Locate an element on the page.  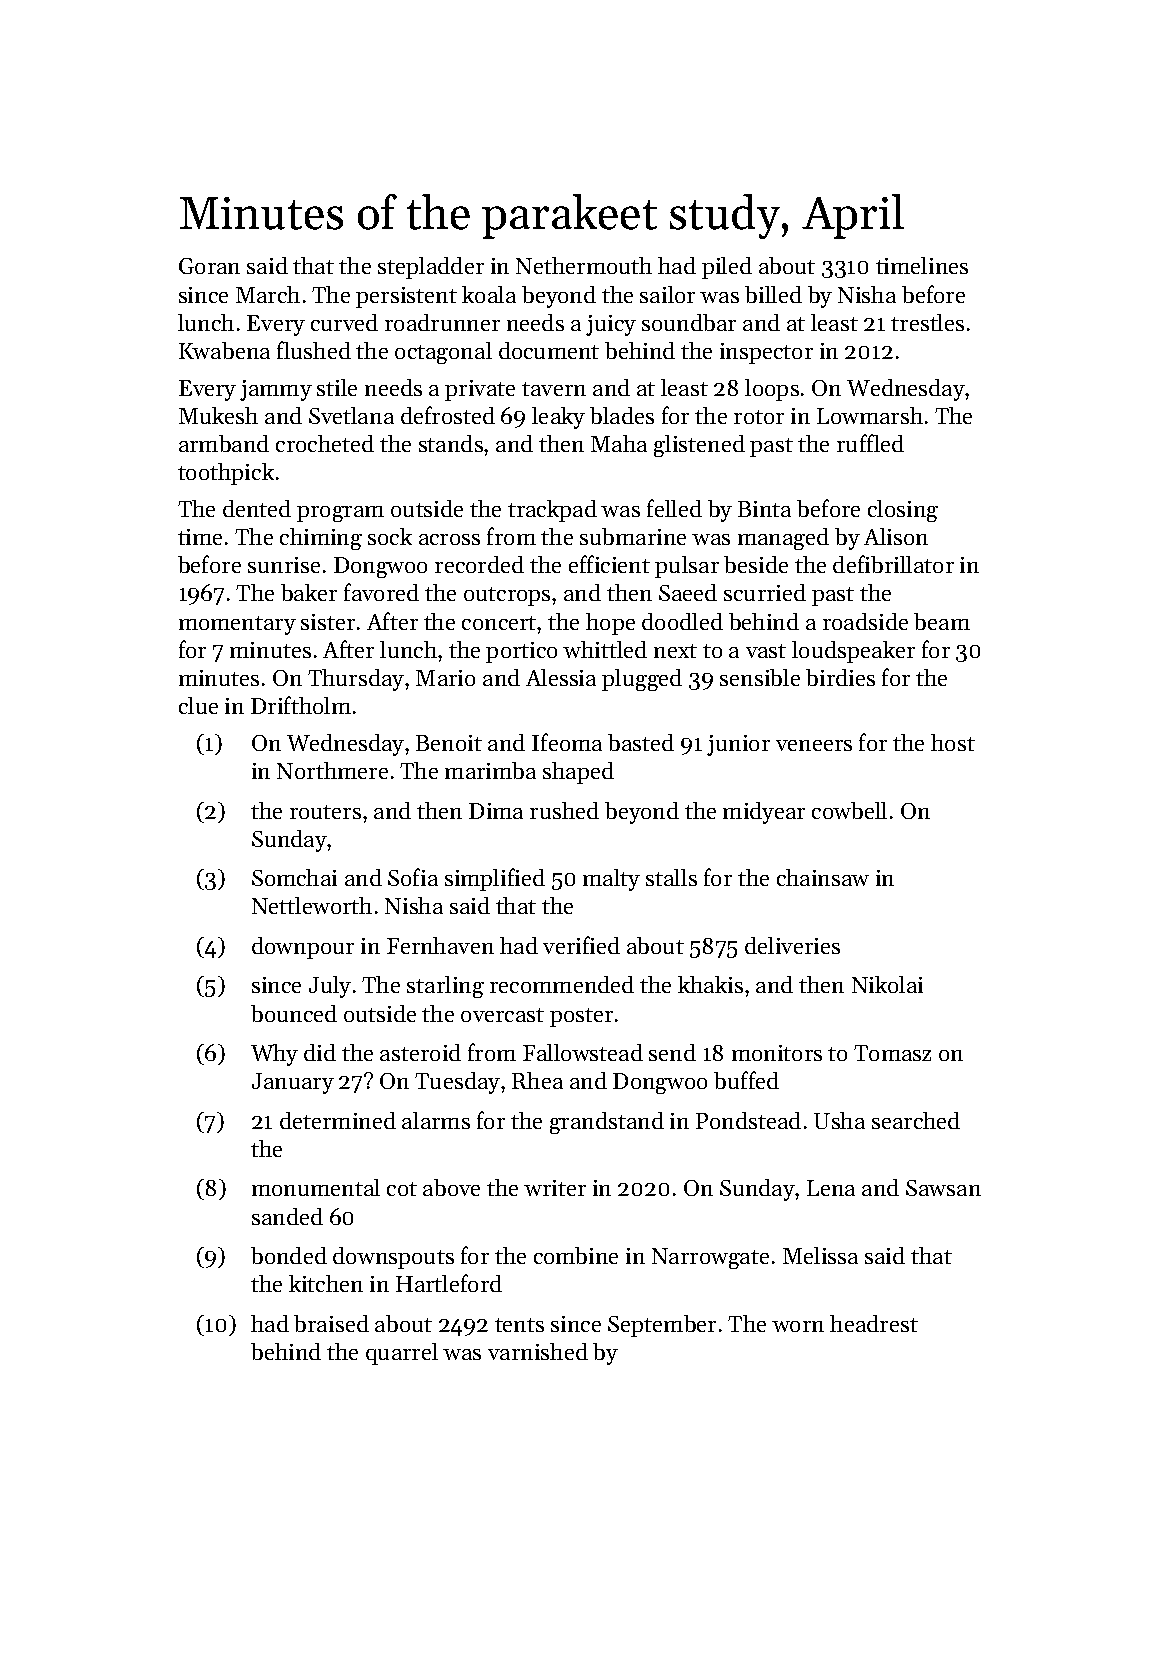
submarine is located at coordinates (633, 536).
